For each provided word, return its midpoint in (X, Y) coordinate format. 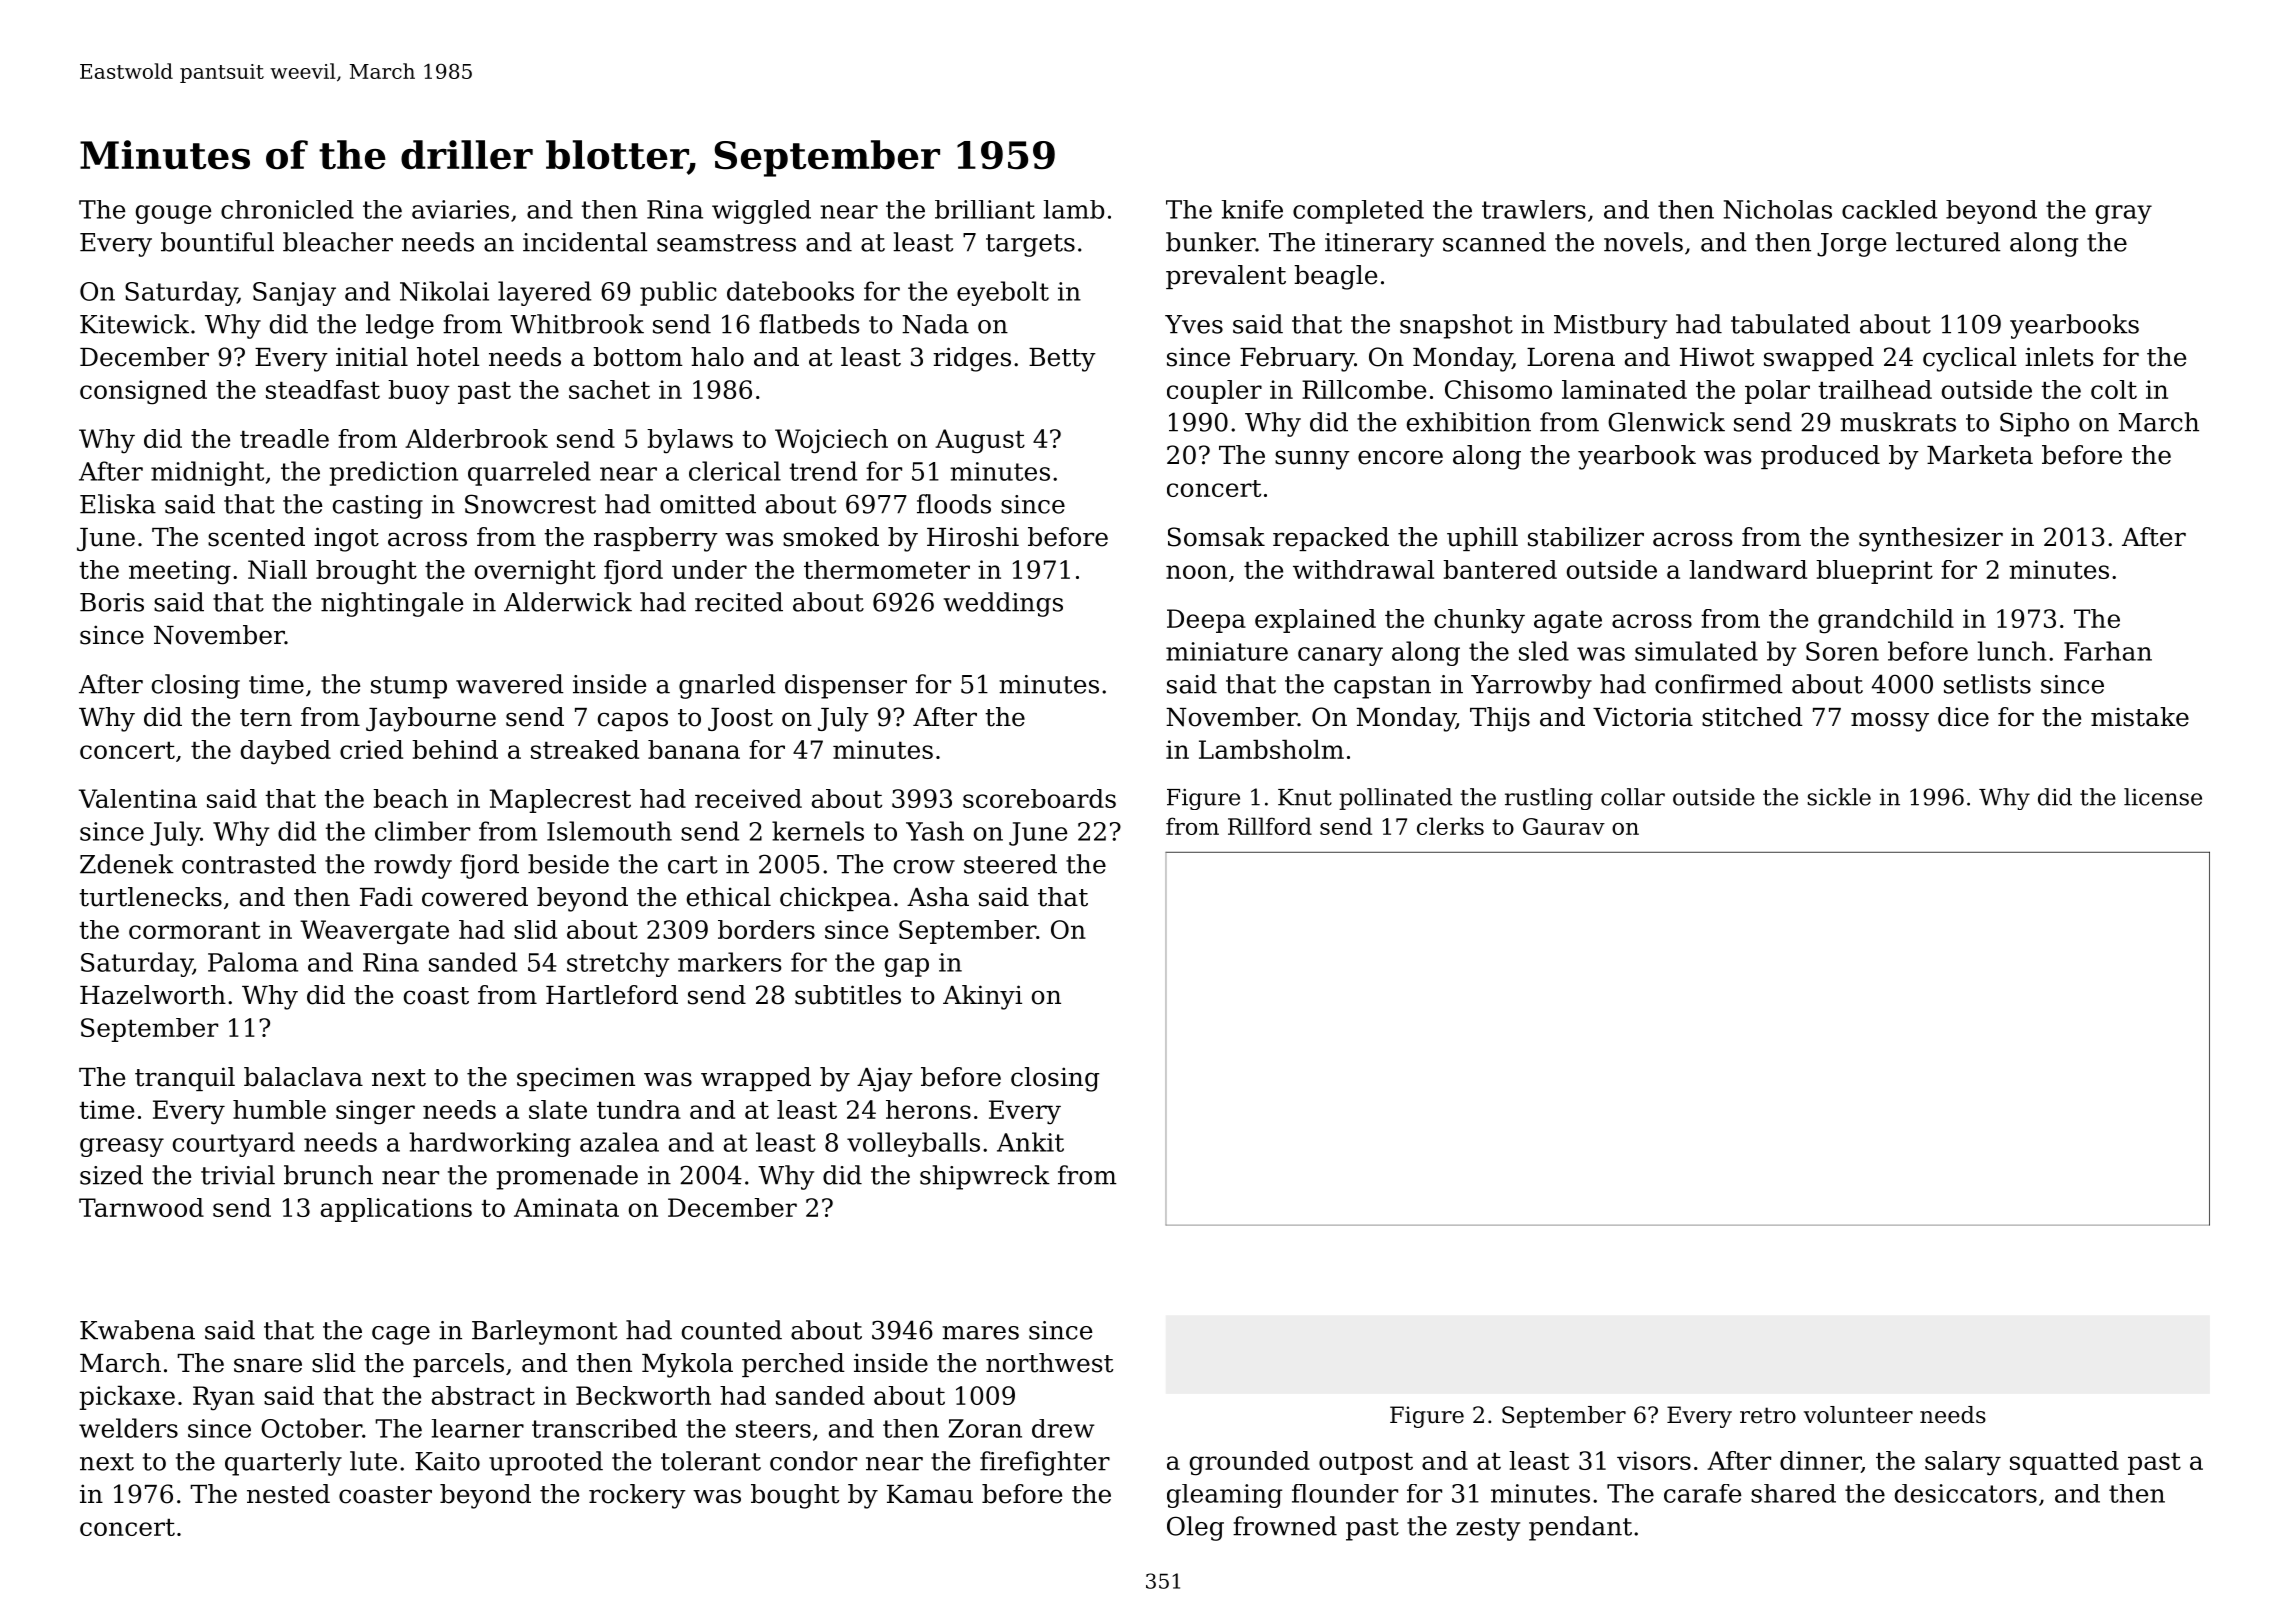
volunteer (1858, 1415)
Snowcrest (530, 504)
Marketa (1980, 455)
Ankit (1030, 1142)
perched (793, 1365)
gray (2124, 214)
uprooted (546, 1463)
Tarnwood (141, 1207)
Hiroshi (973, 537)
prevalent (1226, 277)
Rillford (1270, 826)
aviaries (460, 209)
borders (766, 929)
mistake (2140, 717)
